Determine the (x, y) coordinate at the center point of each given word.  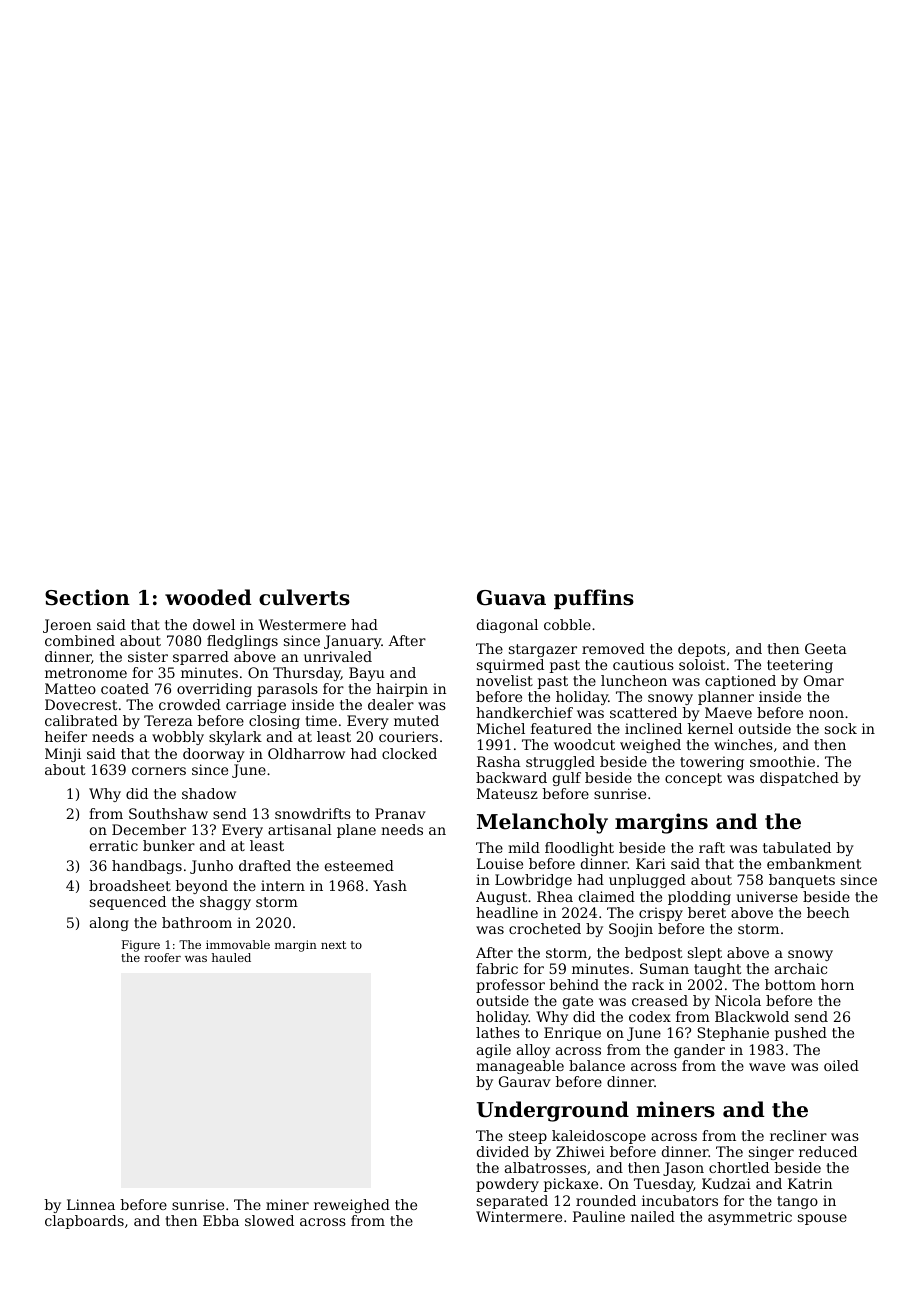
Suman (664, 968)
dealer (391, 704)
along (109, 924)
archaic (801, 968)
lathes (498, 1032)
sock (841, 728)
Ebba (221, 1220)
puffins (594, 599)
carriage (256, 706)
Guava (511, 598)
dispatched (799, 779)
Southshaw (168, 813)
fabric (497, 968)
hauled (231, 957)
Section (87, 597)
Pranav (400, 813)
